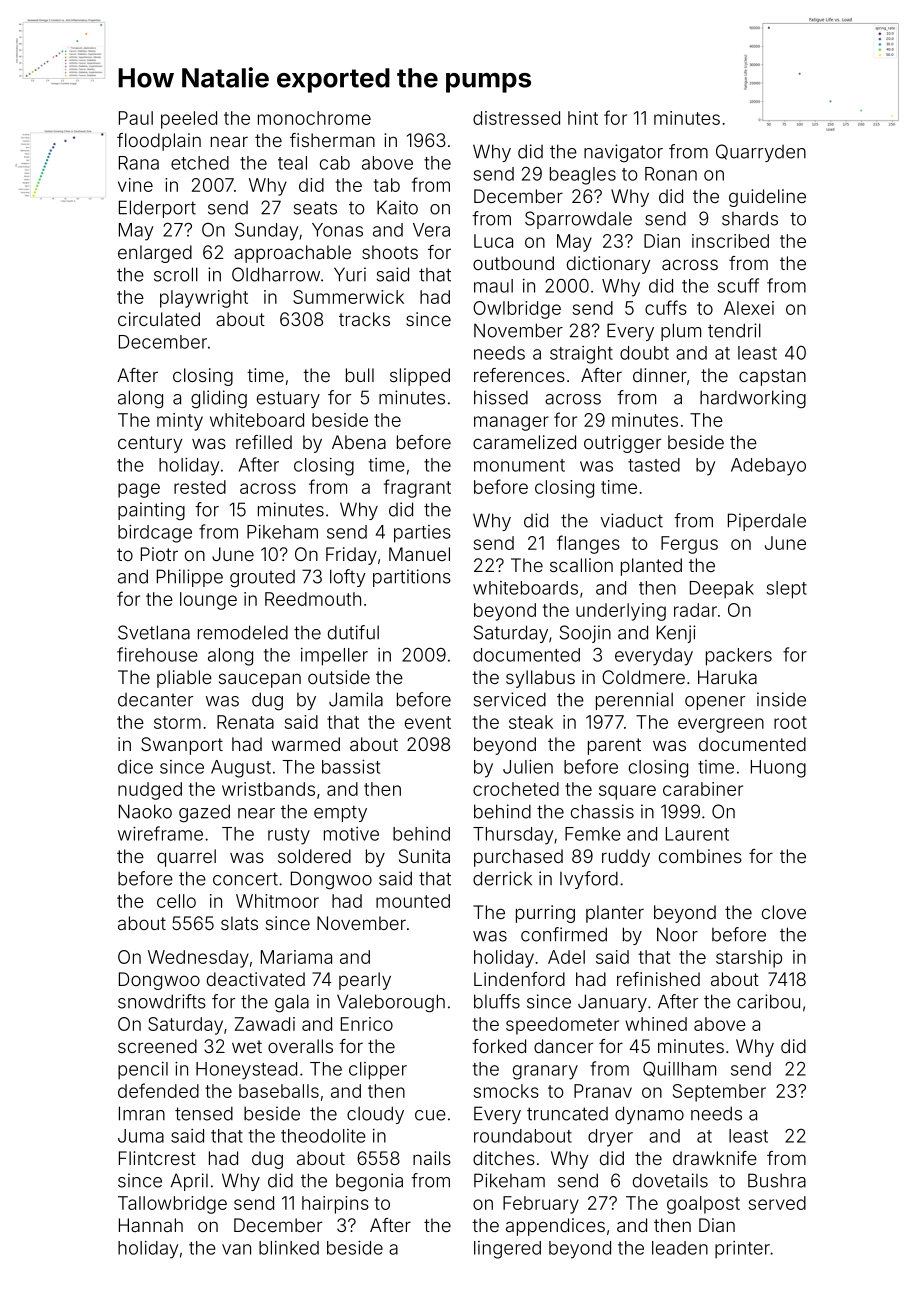  Describe the element at coordinates (749, 959) in the screenshot. I see `starship` at that location.
